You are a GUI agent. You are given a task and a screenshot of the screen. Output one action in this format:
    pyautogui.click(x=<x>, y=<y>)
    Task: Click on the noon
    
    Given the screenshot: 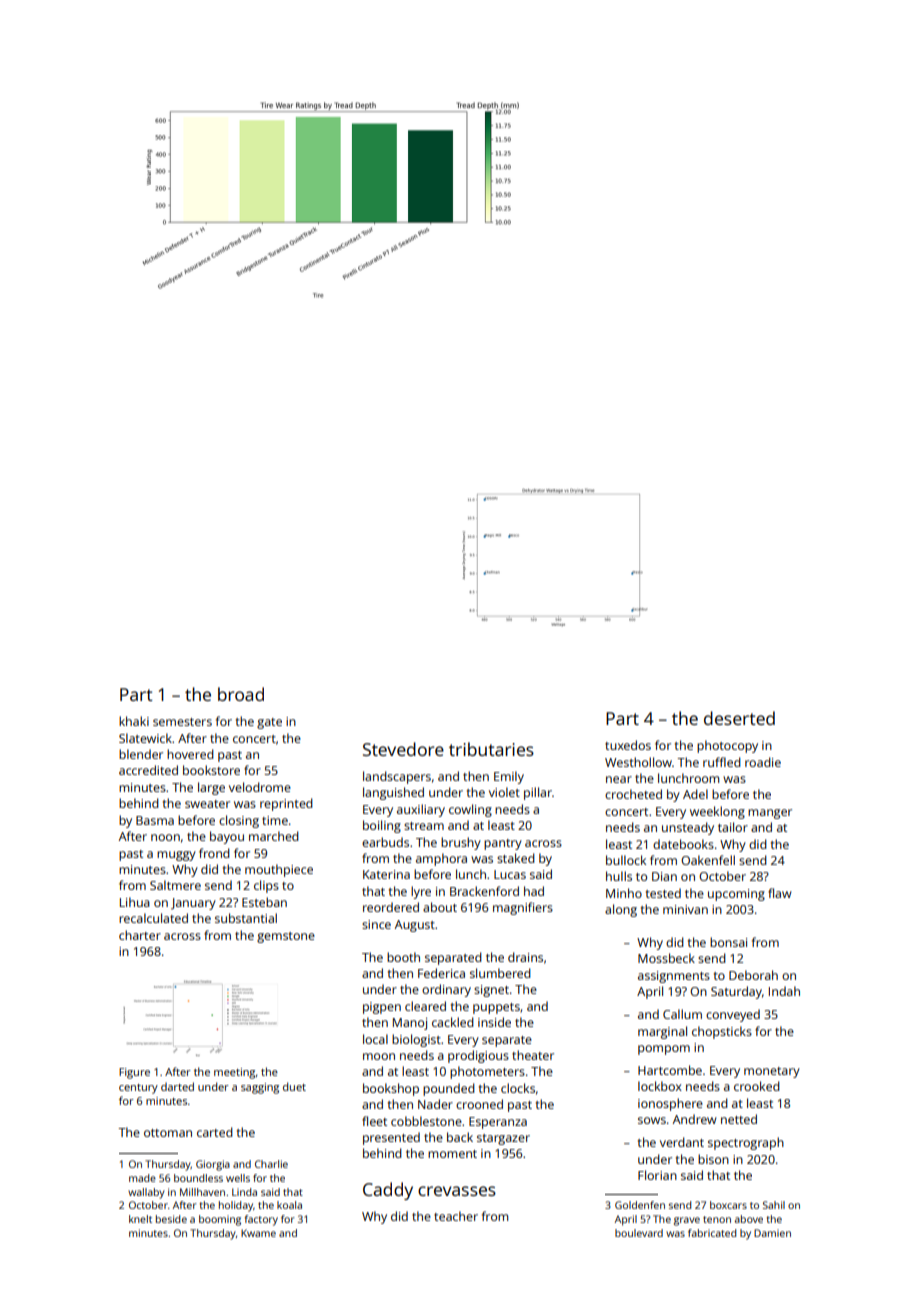 What is the action you would take?
    pyautogui.click(x=165, y=837)
